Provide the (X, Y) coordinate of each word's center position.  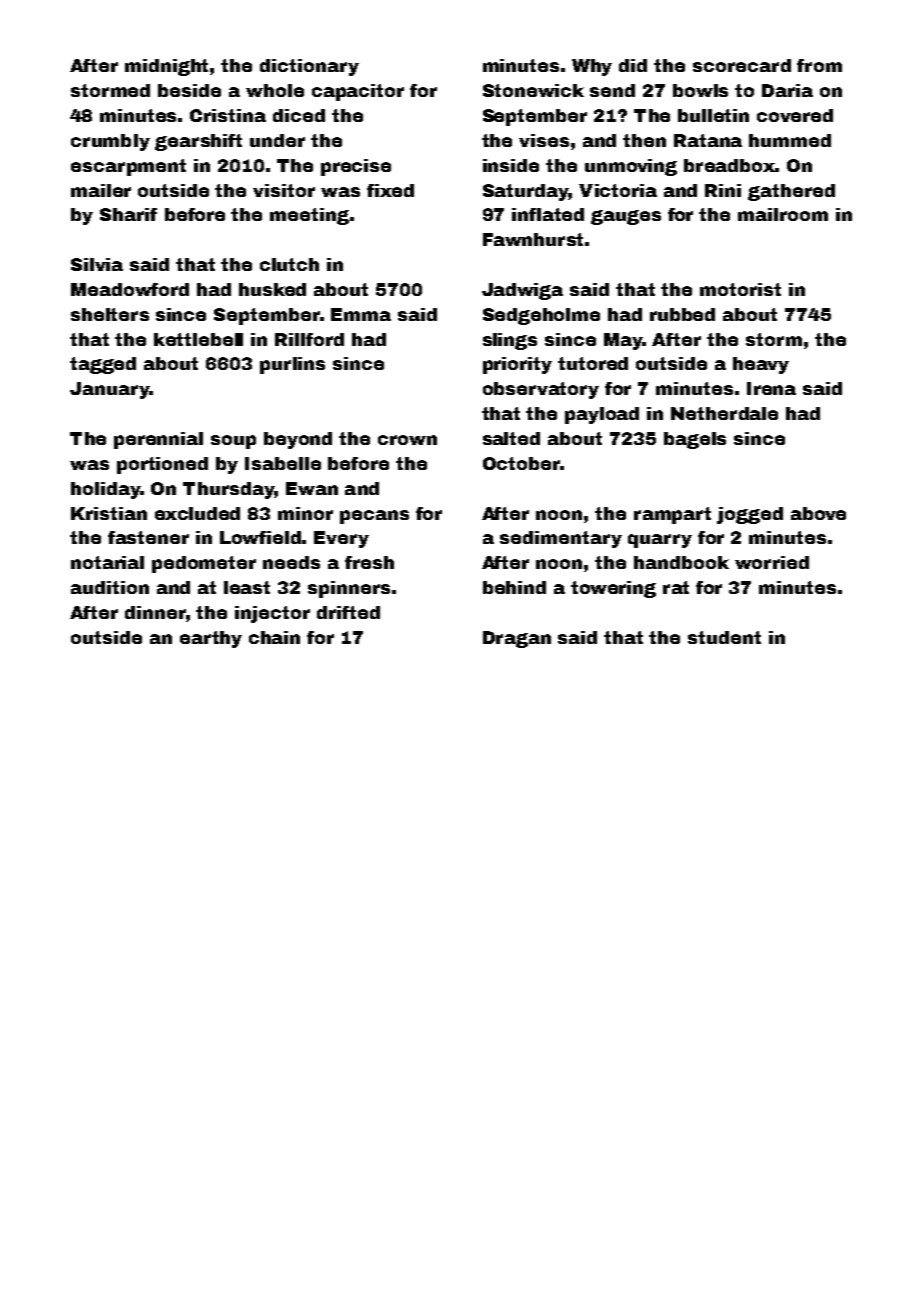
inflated (548, 214)
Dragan (517, 639)
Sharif (128, 214)
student (724, 637)
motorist (740, 289)
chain (274, 637)
